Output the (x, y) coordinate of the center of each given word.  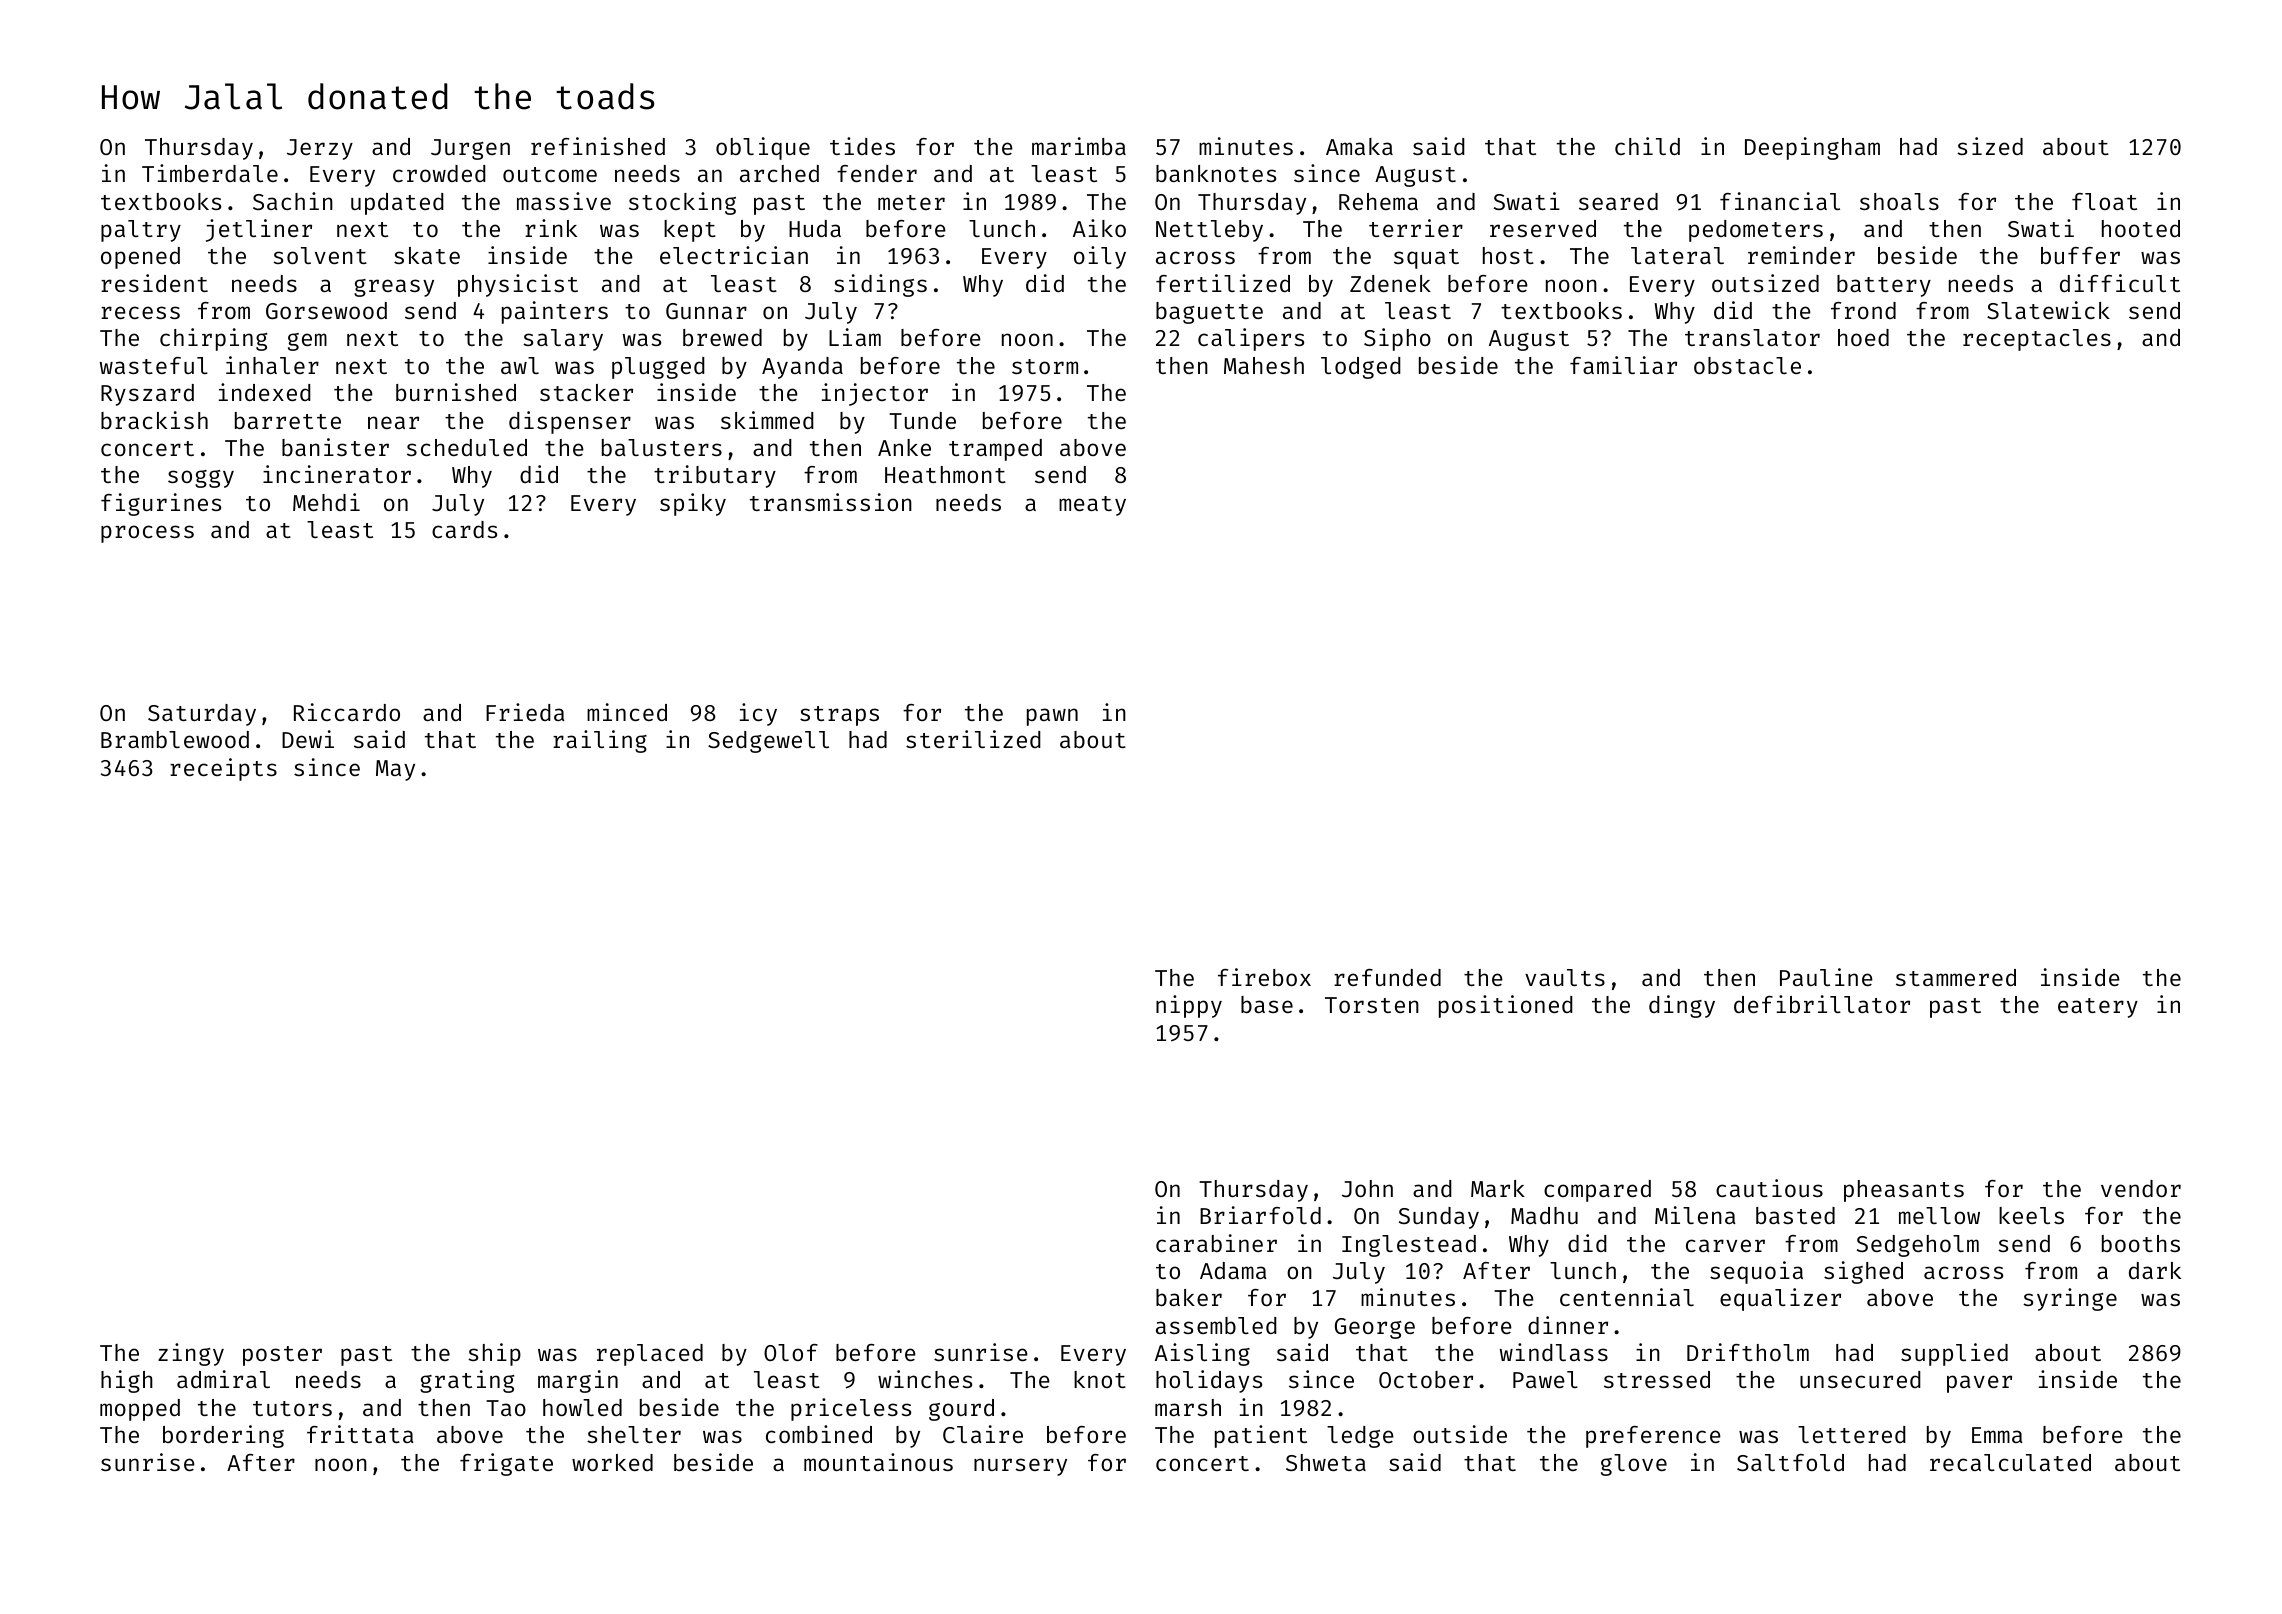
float (2104, 201)
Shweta (1326, 1462)
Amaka (1359, 146)
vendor (2141, 1188)
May (395, 770)
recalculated (2010, 1462)
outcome (550, 174)
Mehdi (326, 502)
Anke (904, 447)
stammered (1956, 977)
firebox (1264, 977)
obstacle (1747, 365)
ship (494, 1354)
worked (612, 1462)
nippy (1189, 1006)
